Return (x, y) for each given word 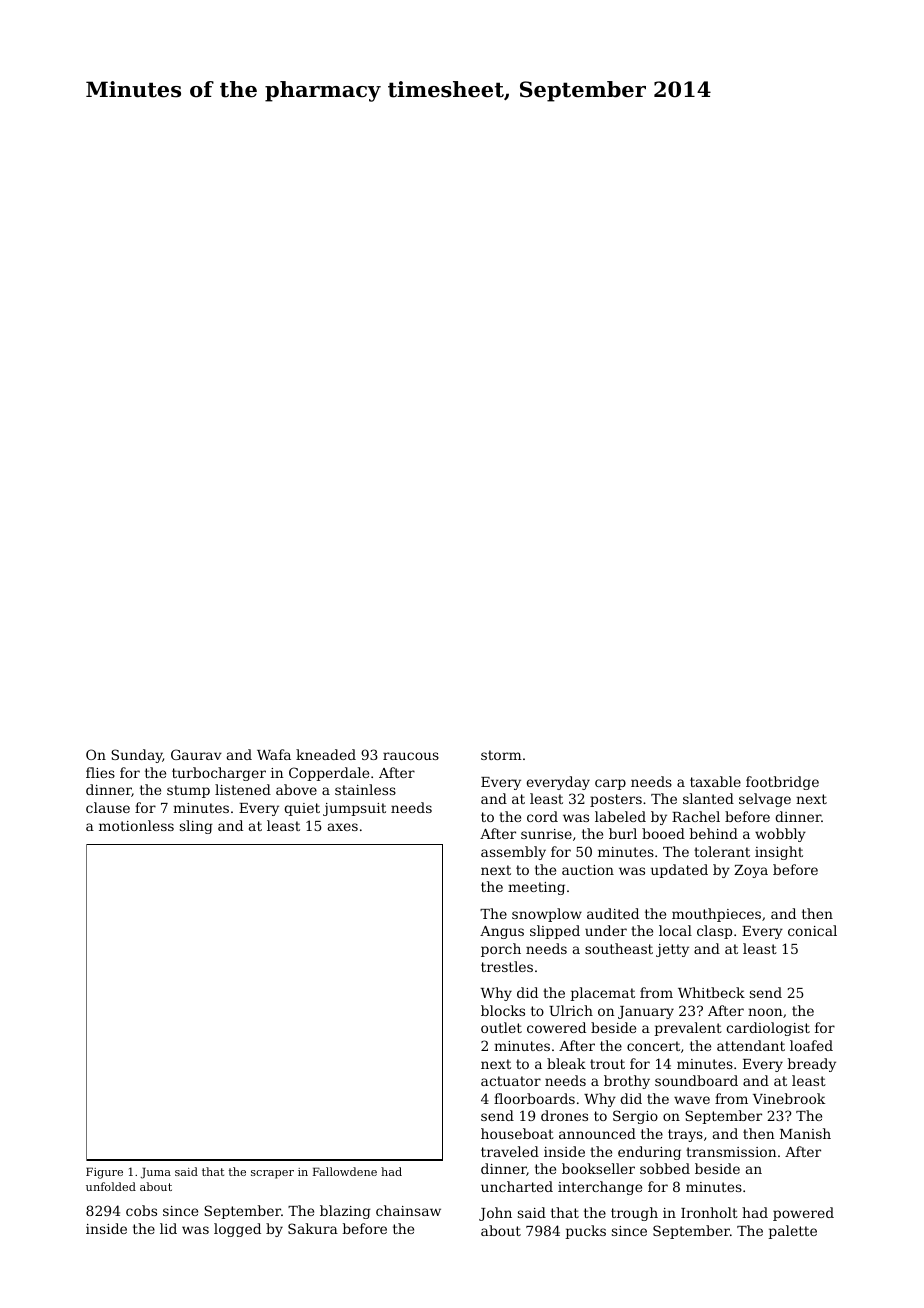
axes (343, 827)
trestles (507, 966)
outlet (501, 1027)
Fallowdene (345, 1171)
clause (108, 807)
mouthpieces (716, 915)
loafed (811, 1045)
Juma (156, 1173)
